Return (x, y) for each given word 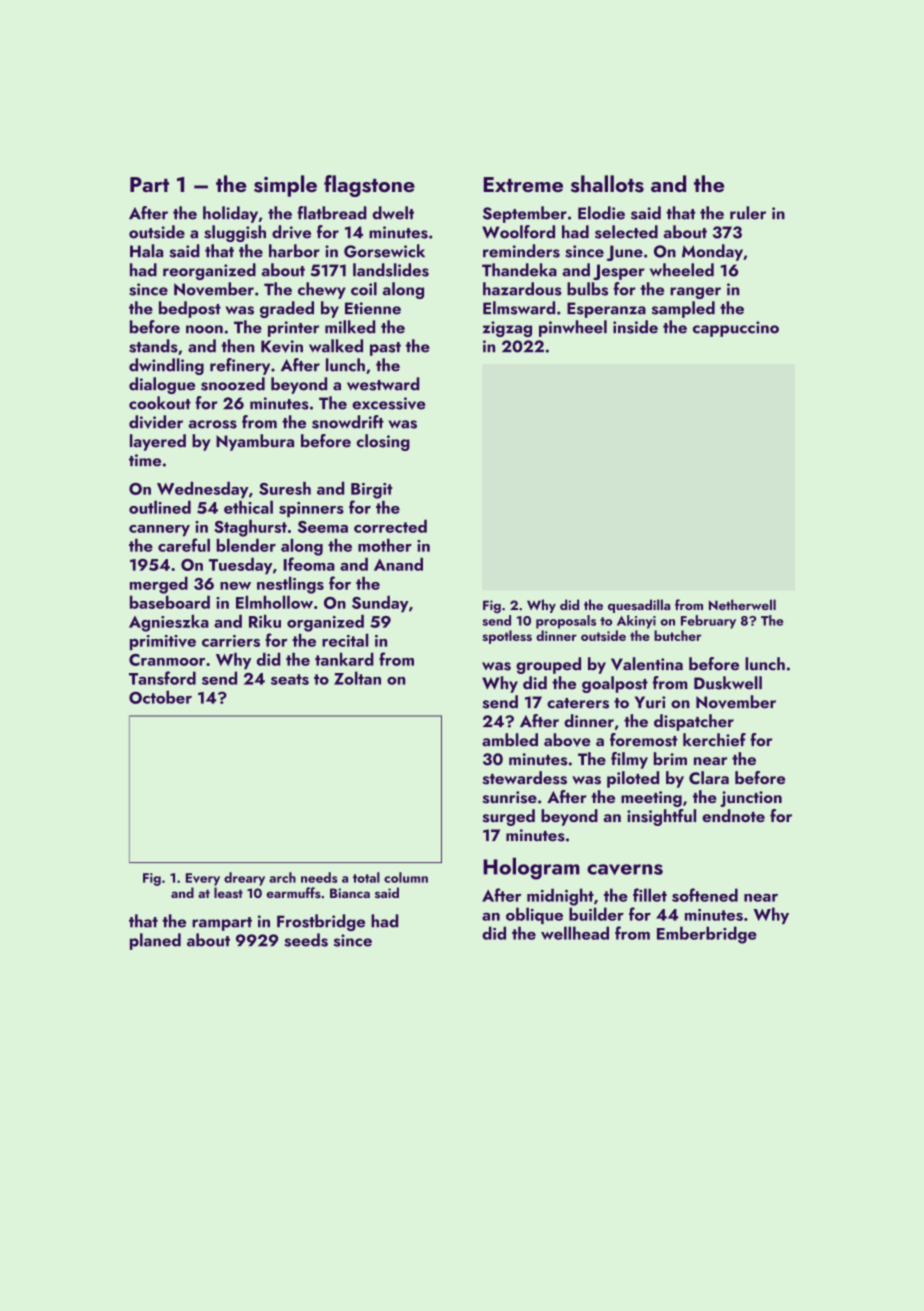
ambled (510, 740)
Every (203, 879)
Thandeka (519, 270)
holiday (230, 214)
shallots (607, 184)
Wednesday (203, 490)
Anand (398, 564)
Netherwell (742, 604)
